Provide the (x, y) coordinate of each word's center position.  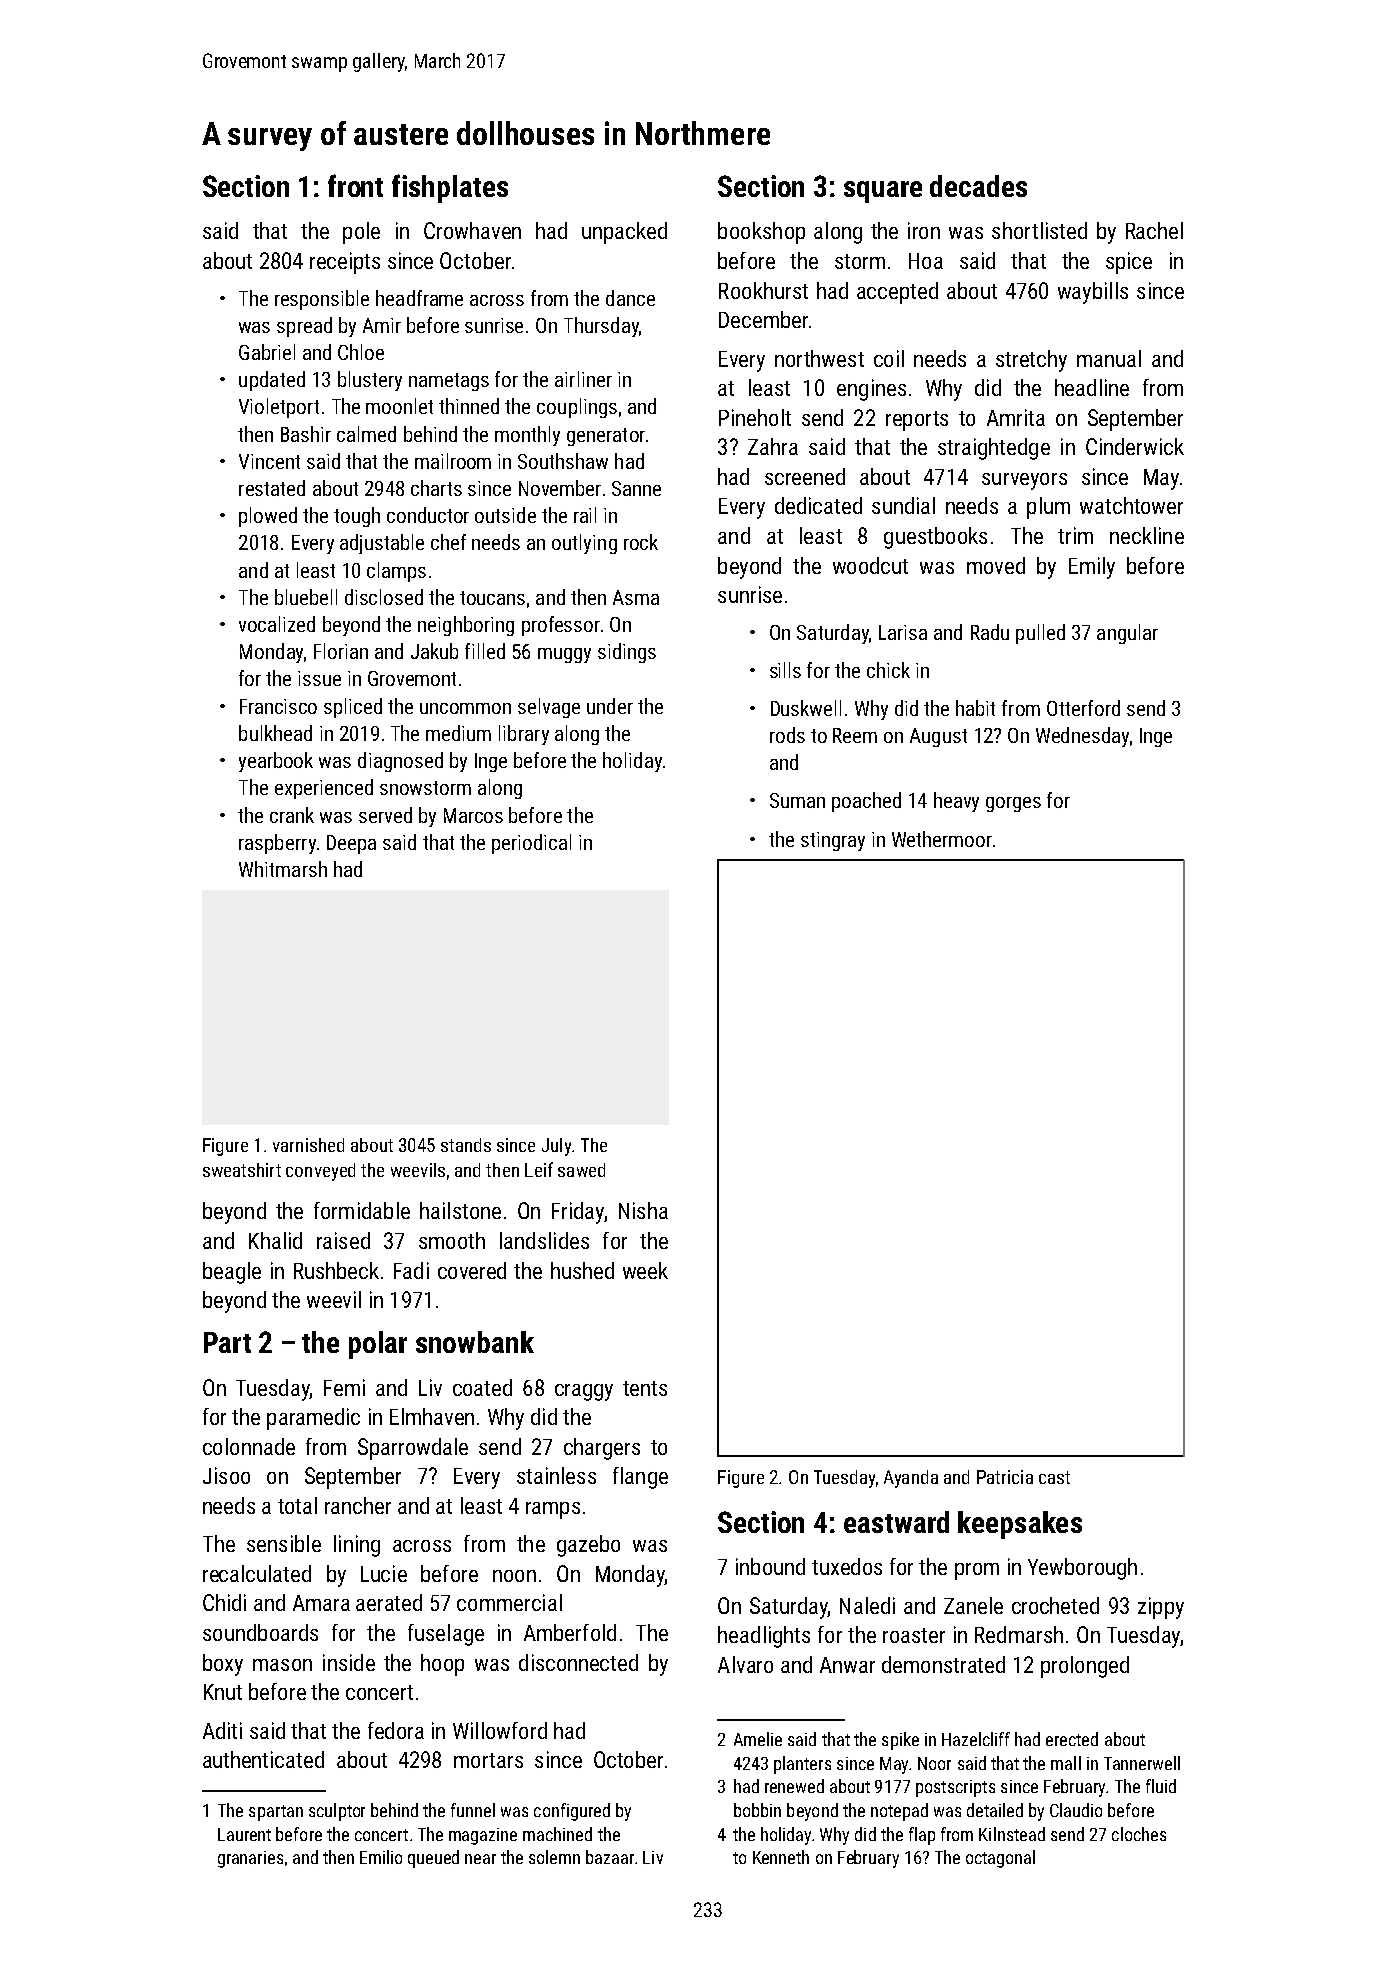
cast (1054, 1477)
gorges (1013, 804)
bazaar (610, 1857)
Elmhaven (432, 1416)
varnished (308, 1145)
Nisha (643, 1210)
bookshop (761, 233)
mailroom (453, 461)
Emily (1092, 568)
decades (978, 186)
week (645, 1270)
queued (433, 1859)
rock (641, 542)
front (355, 185)
